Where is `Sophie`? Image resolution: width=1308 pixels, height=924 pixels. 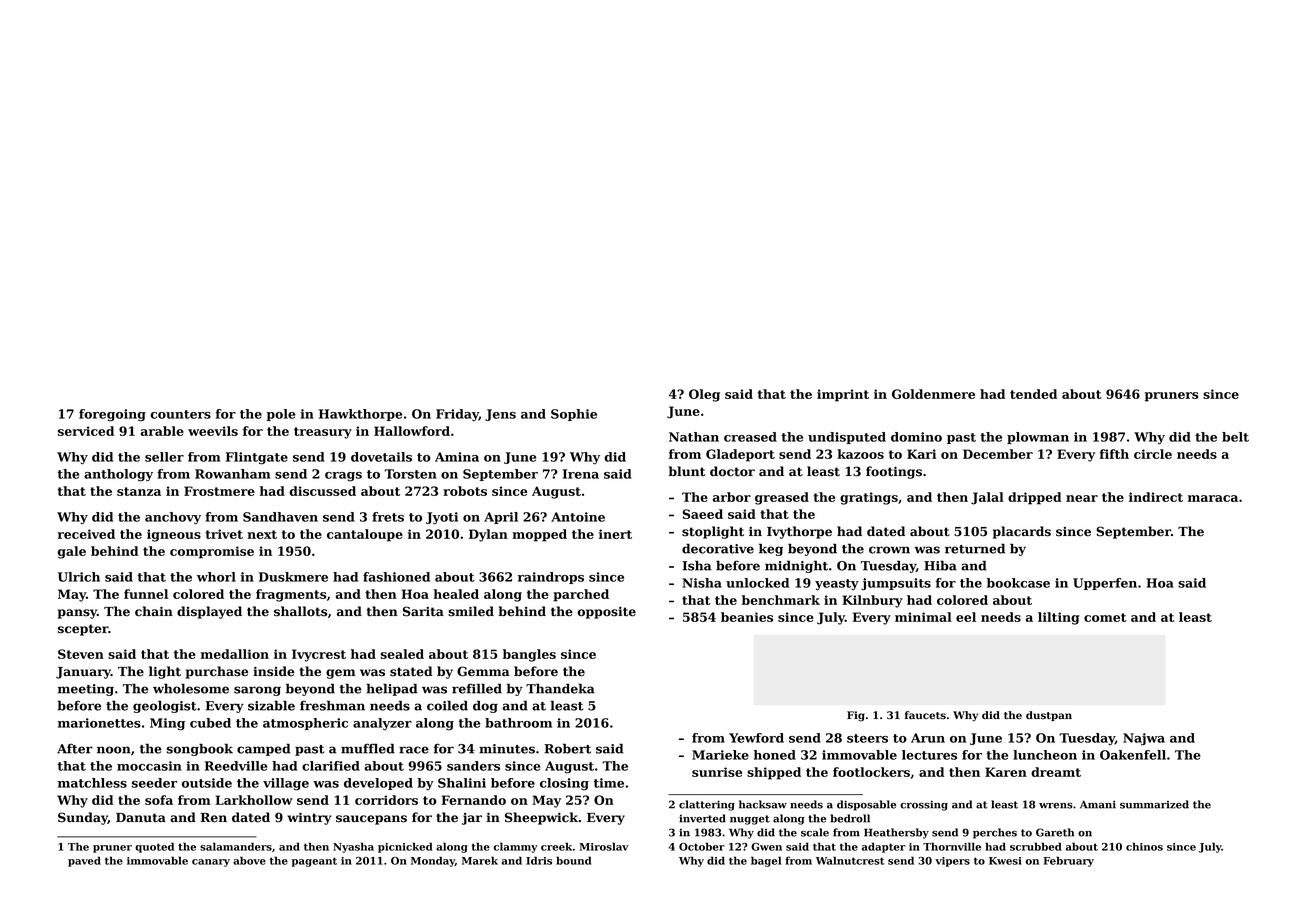
Sophie is located at coordinates (574, 415).
